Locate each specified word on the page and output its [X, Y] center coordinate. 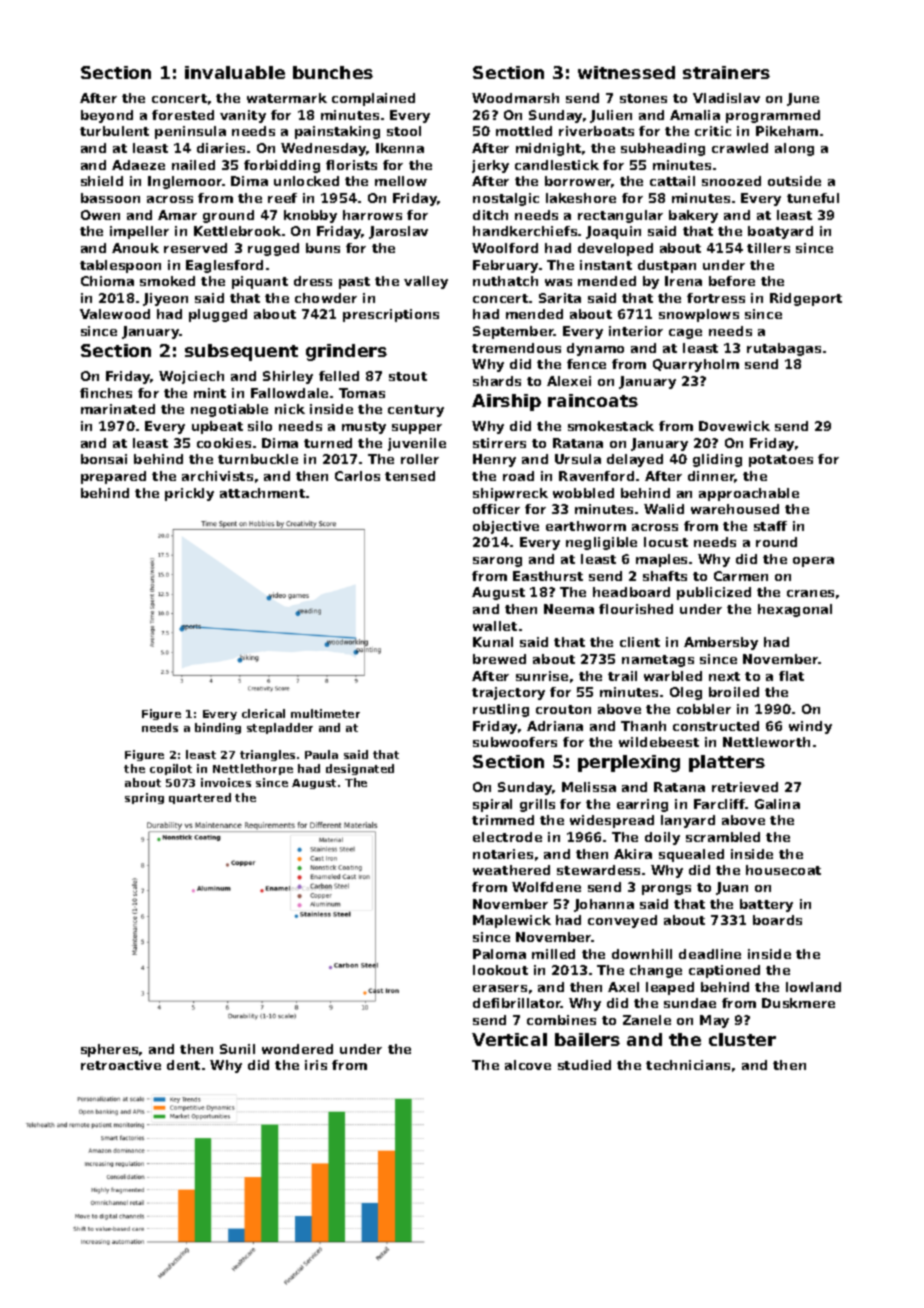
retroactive [121, 1065]
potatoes [781, 461]
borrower [578, 182]
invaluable [235, 72]
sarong [497, 562]
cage [685, 334]
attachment [262, 493]
